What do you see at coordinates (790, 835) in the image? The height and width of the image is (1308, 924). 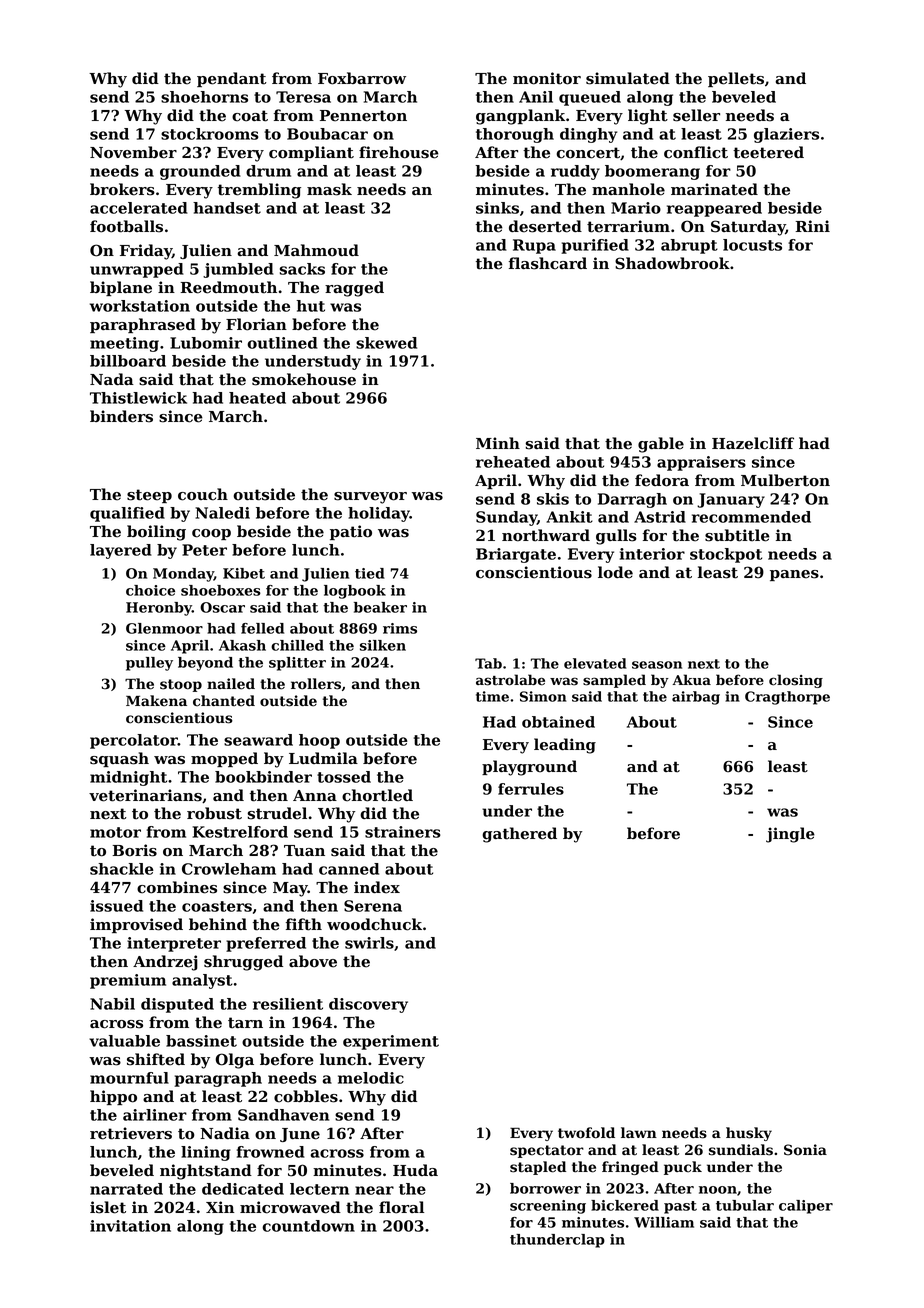 I see `jingle` at bounding box center [790, 835].
